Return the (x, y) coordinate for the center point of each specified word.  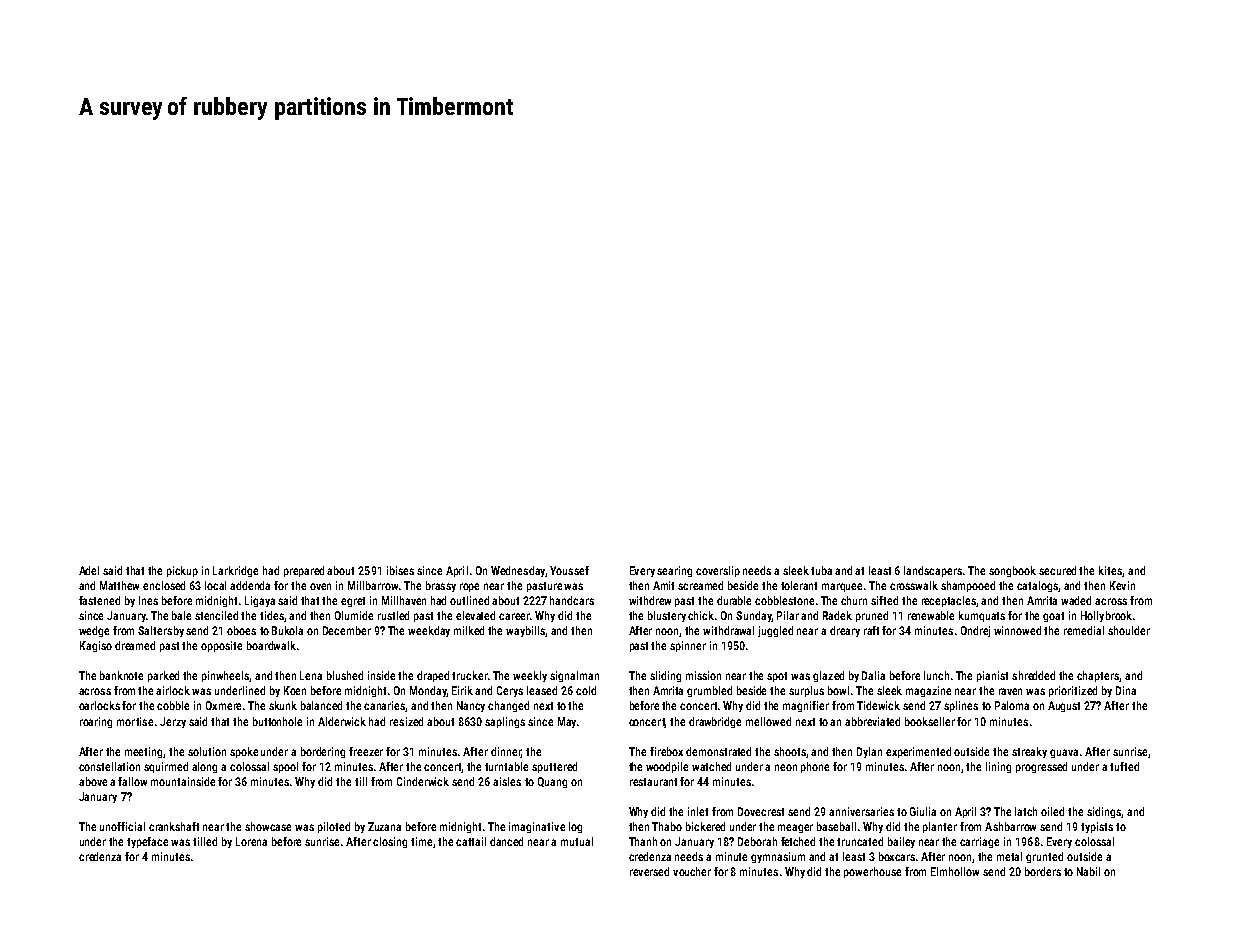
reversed (649, 871)
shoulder (1129, 630)
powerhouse (872, 872)
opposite (221, 646)
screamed (700, 585)
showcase (268, 826)
